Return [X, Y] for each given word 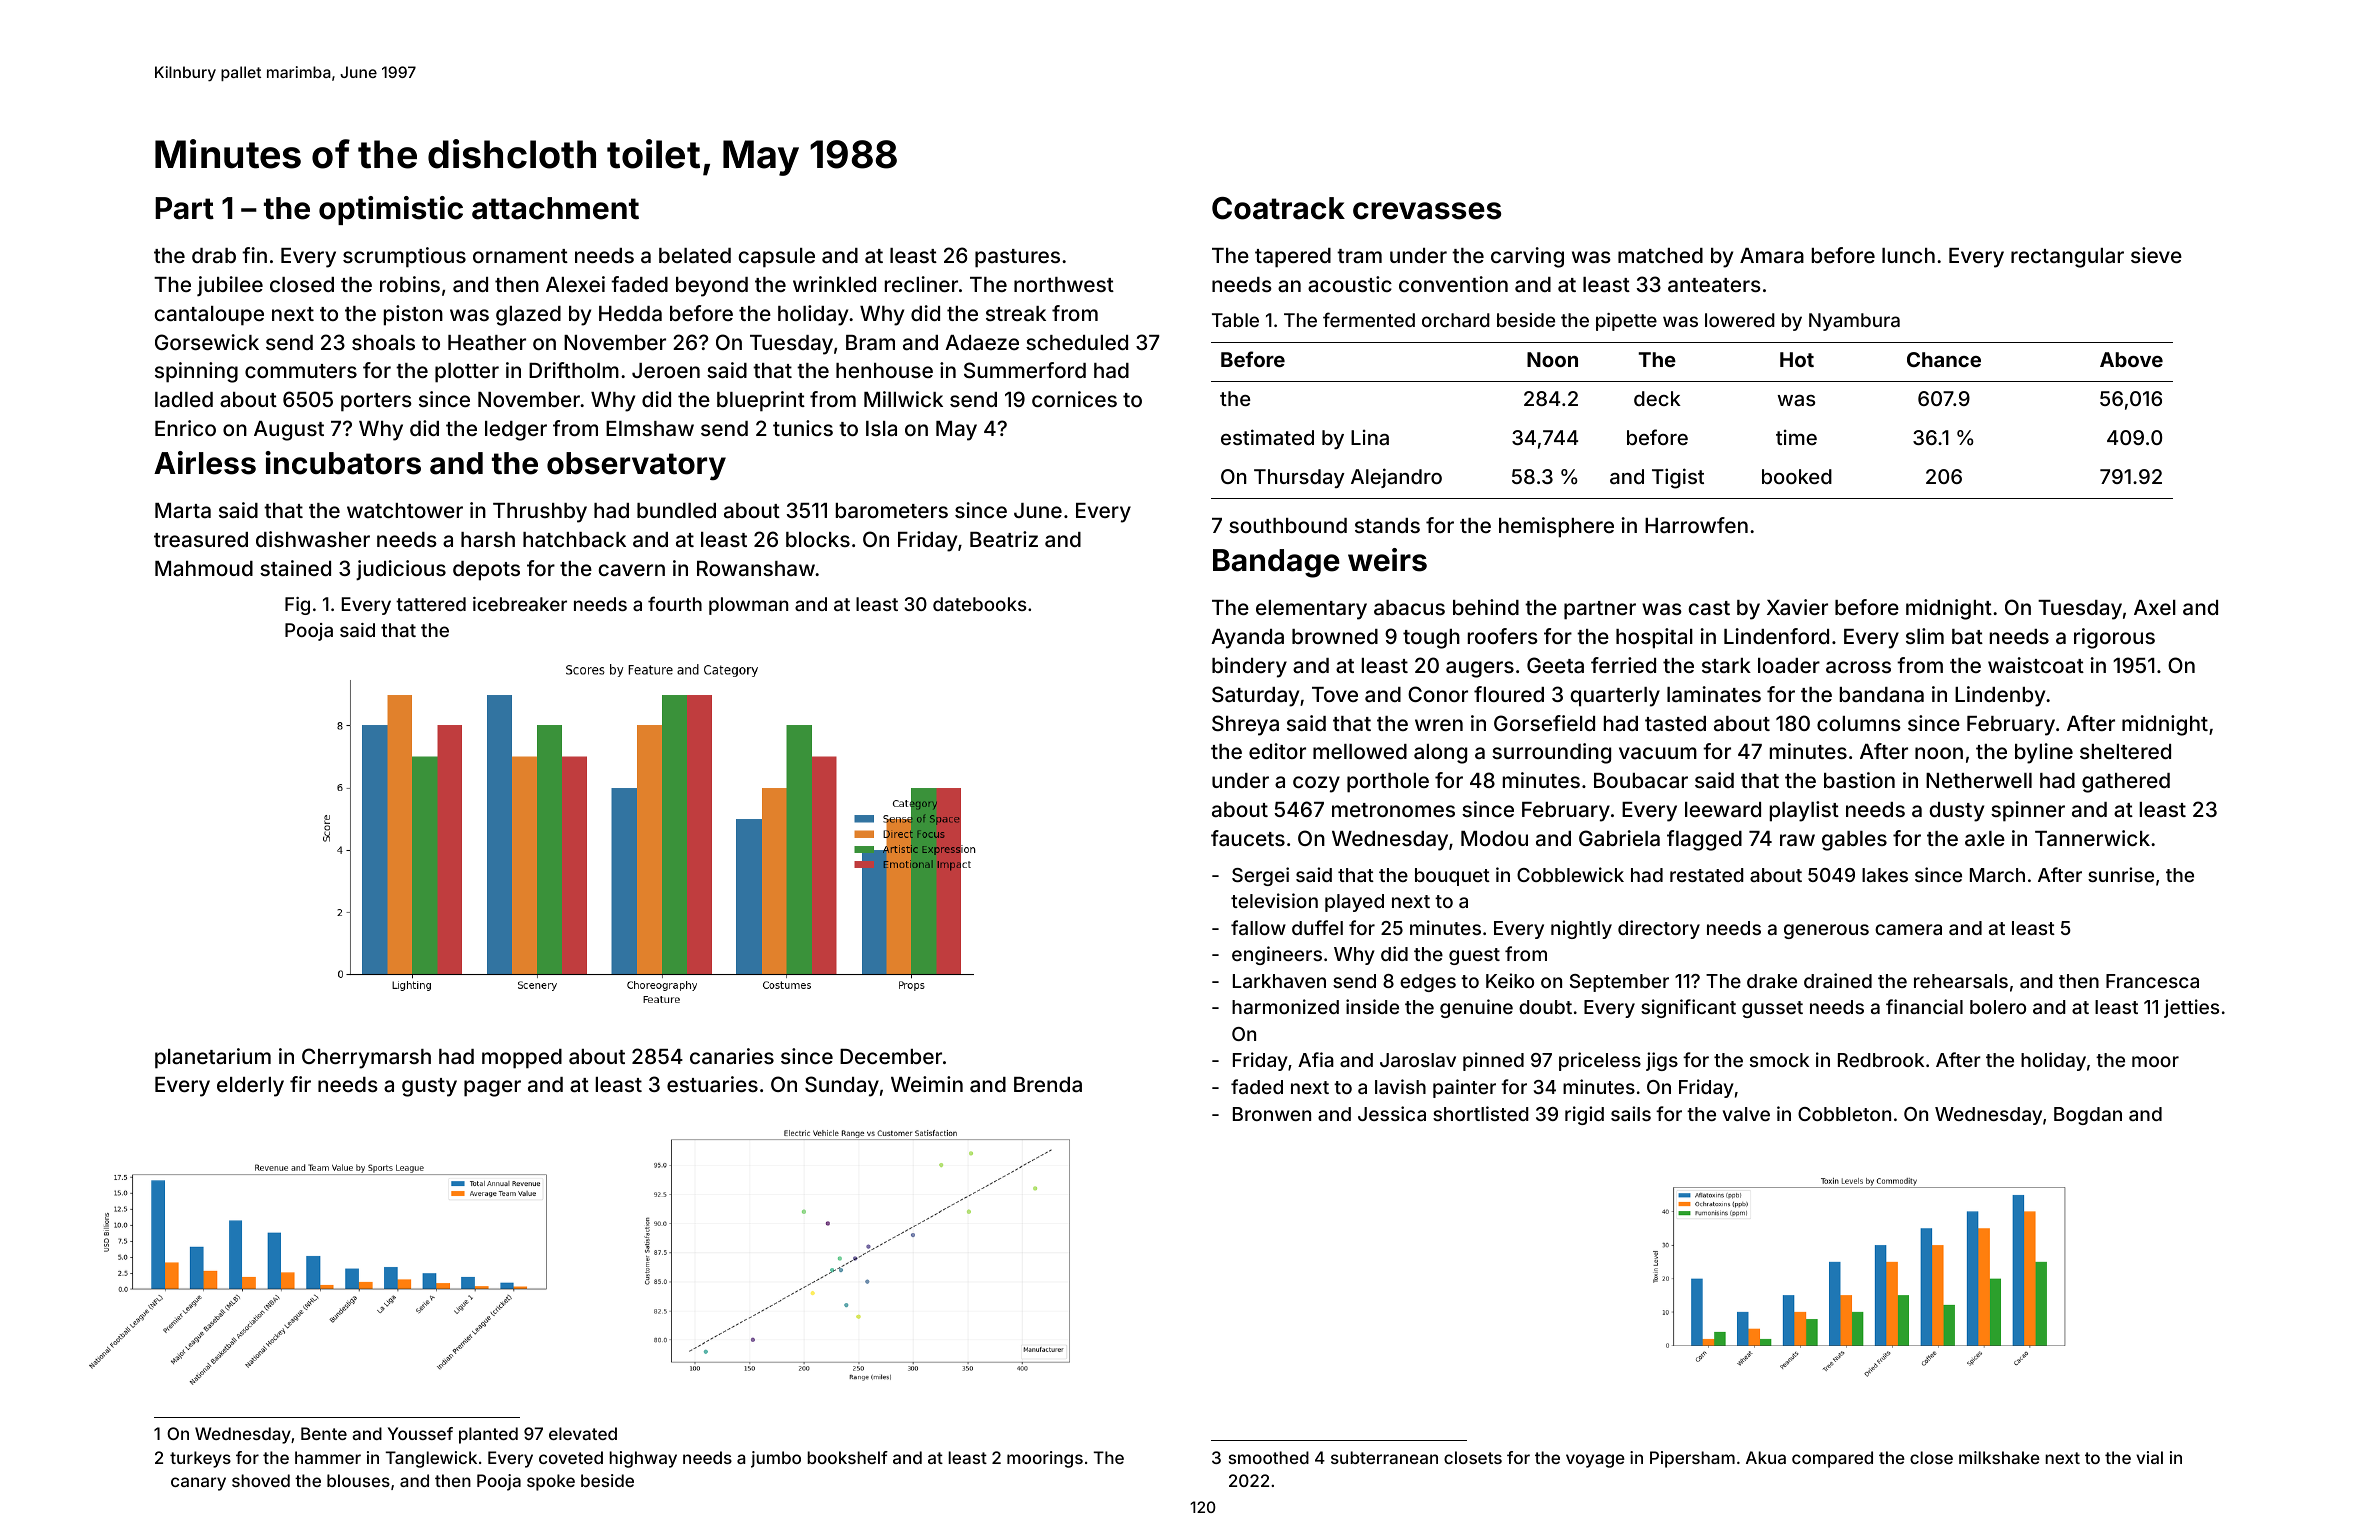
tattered [431, 604]
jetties [2191, 1008]
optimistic [391, 210]
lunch [1908, 255]
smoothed [1269, 1457]
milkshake [1999, 1457]
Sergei [1260, 876]
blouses [358, 1480]
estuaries [712, 1084]
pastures [1017, 258]
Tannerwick [2092, 838]
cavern [631, 570]
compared [1832, 1459]
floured [1509, 694]
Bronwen [1272, 1114]
